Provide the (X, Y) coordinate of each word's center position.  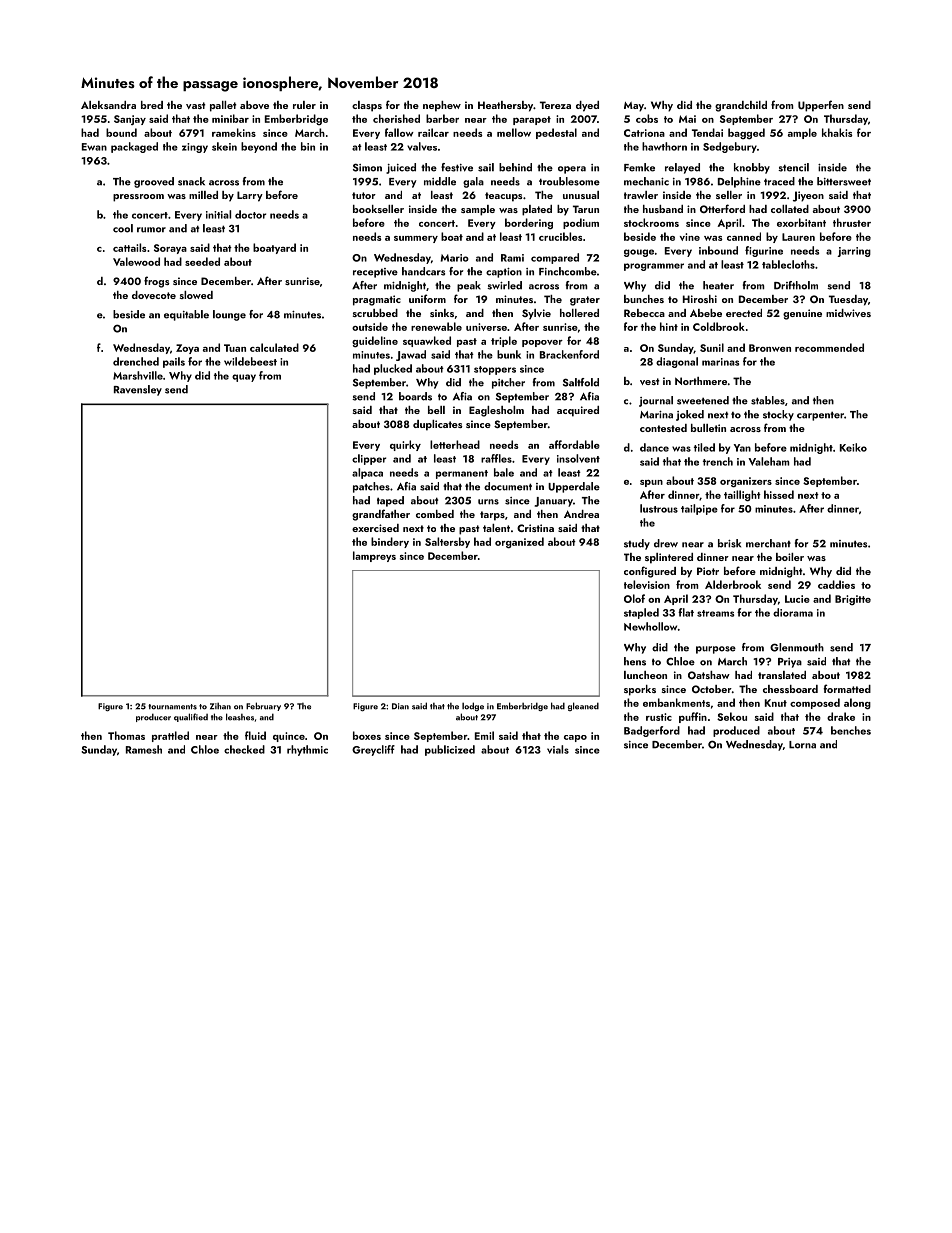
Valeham (768, 461)
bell (436, 410)
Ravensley (138, 390)
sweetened (703, 400)
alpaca (367, 473)
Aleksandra (108, 105)
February (263, 706)
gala (473, 182)
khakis (837, 132)
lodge (473, 706)
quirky (405, 445)
